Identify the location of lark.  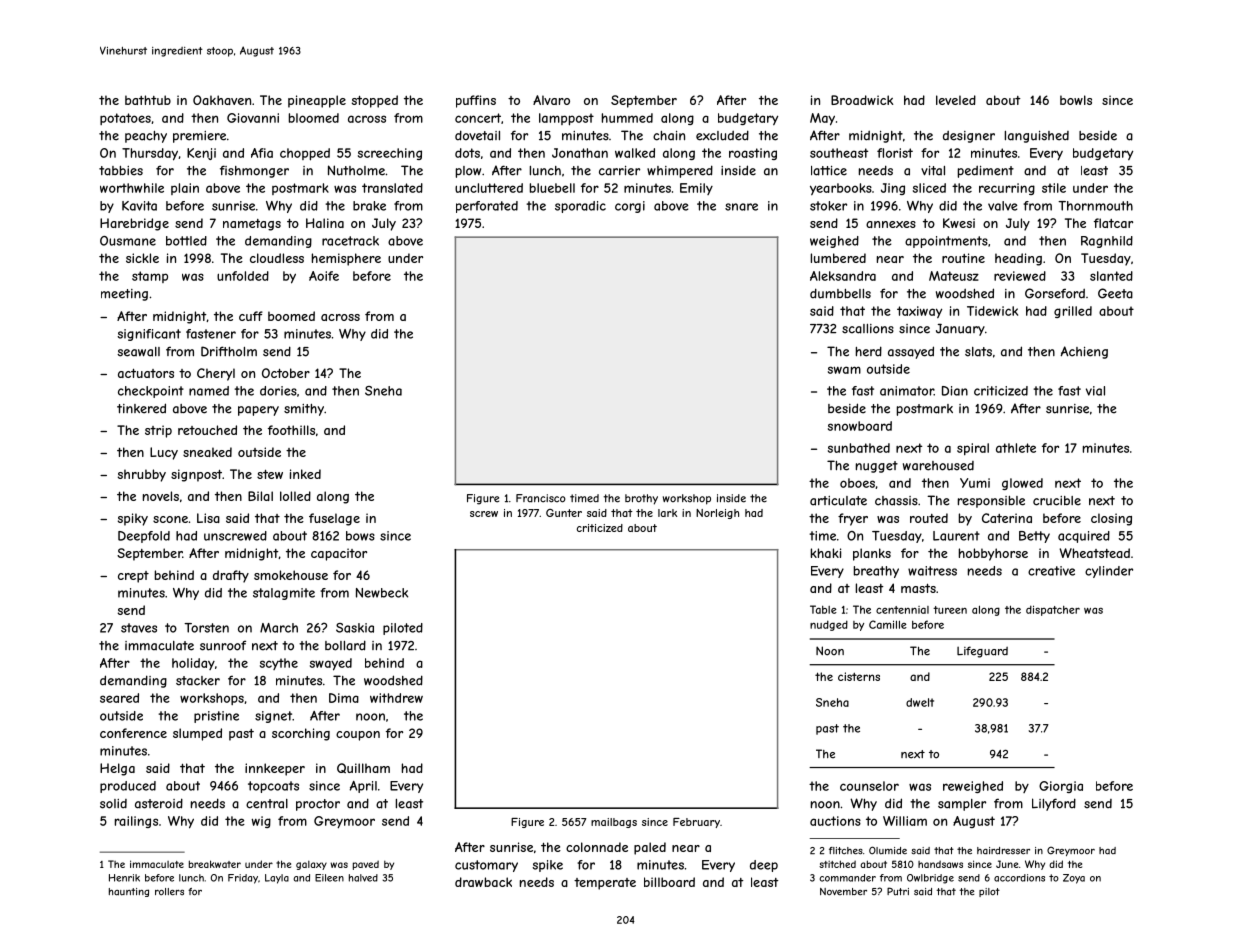
(667, 513).
